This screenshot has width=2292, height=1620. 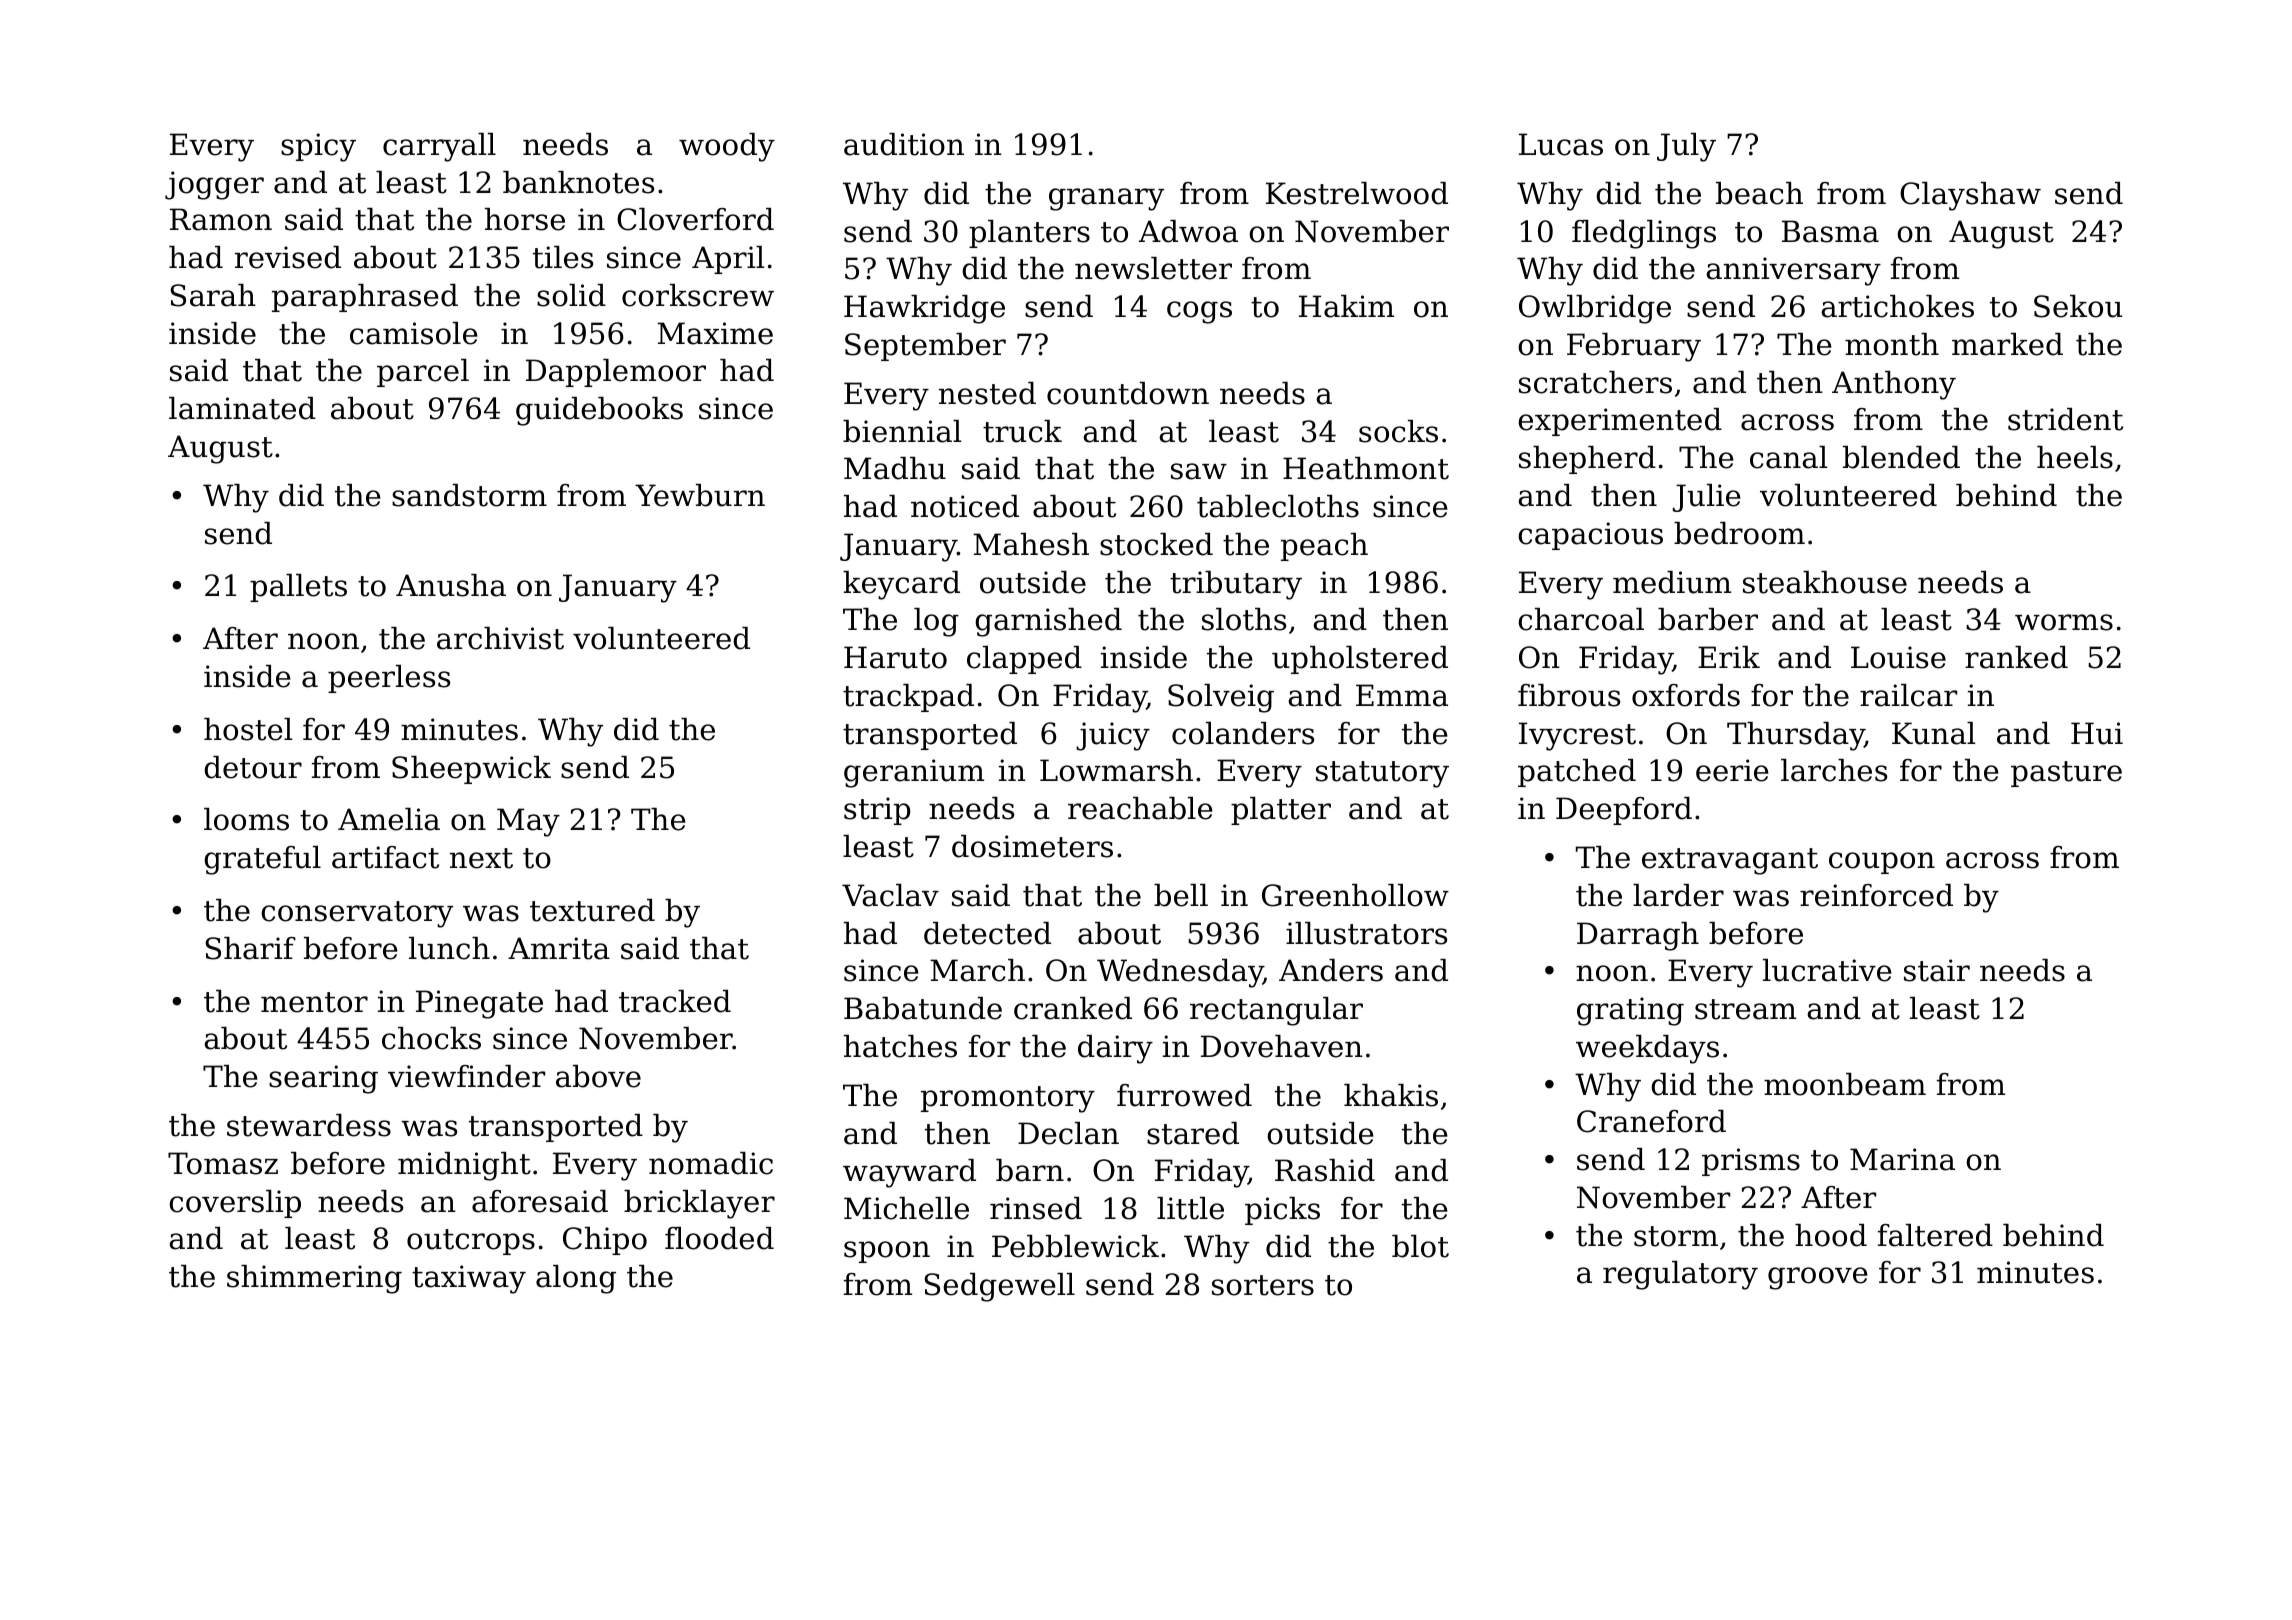 What do you see at coordinates (715, 333) in the screenshot?
I see `Maxime` at bounding box center [715, 333].
